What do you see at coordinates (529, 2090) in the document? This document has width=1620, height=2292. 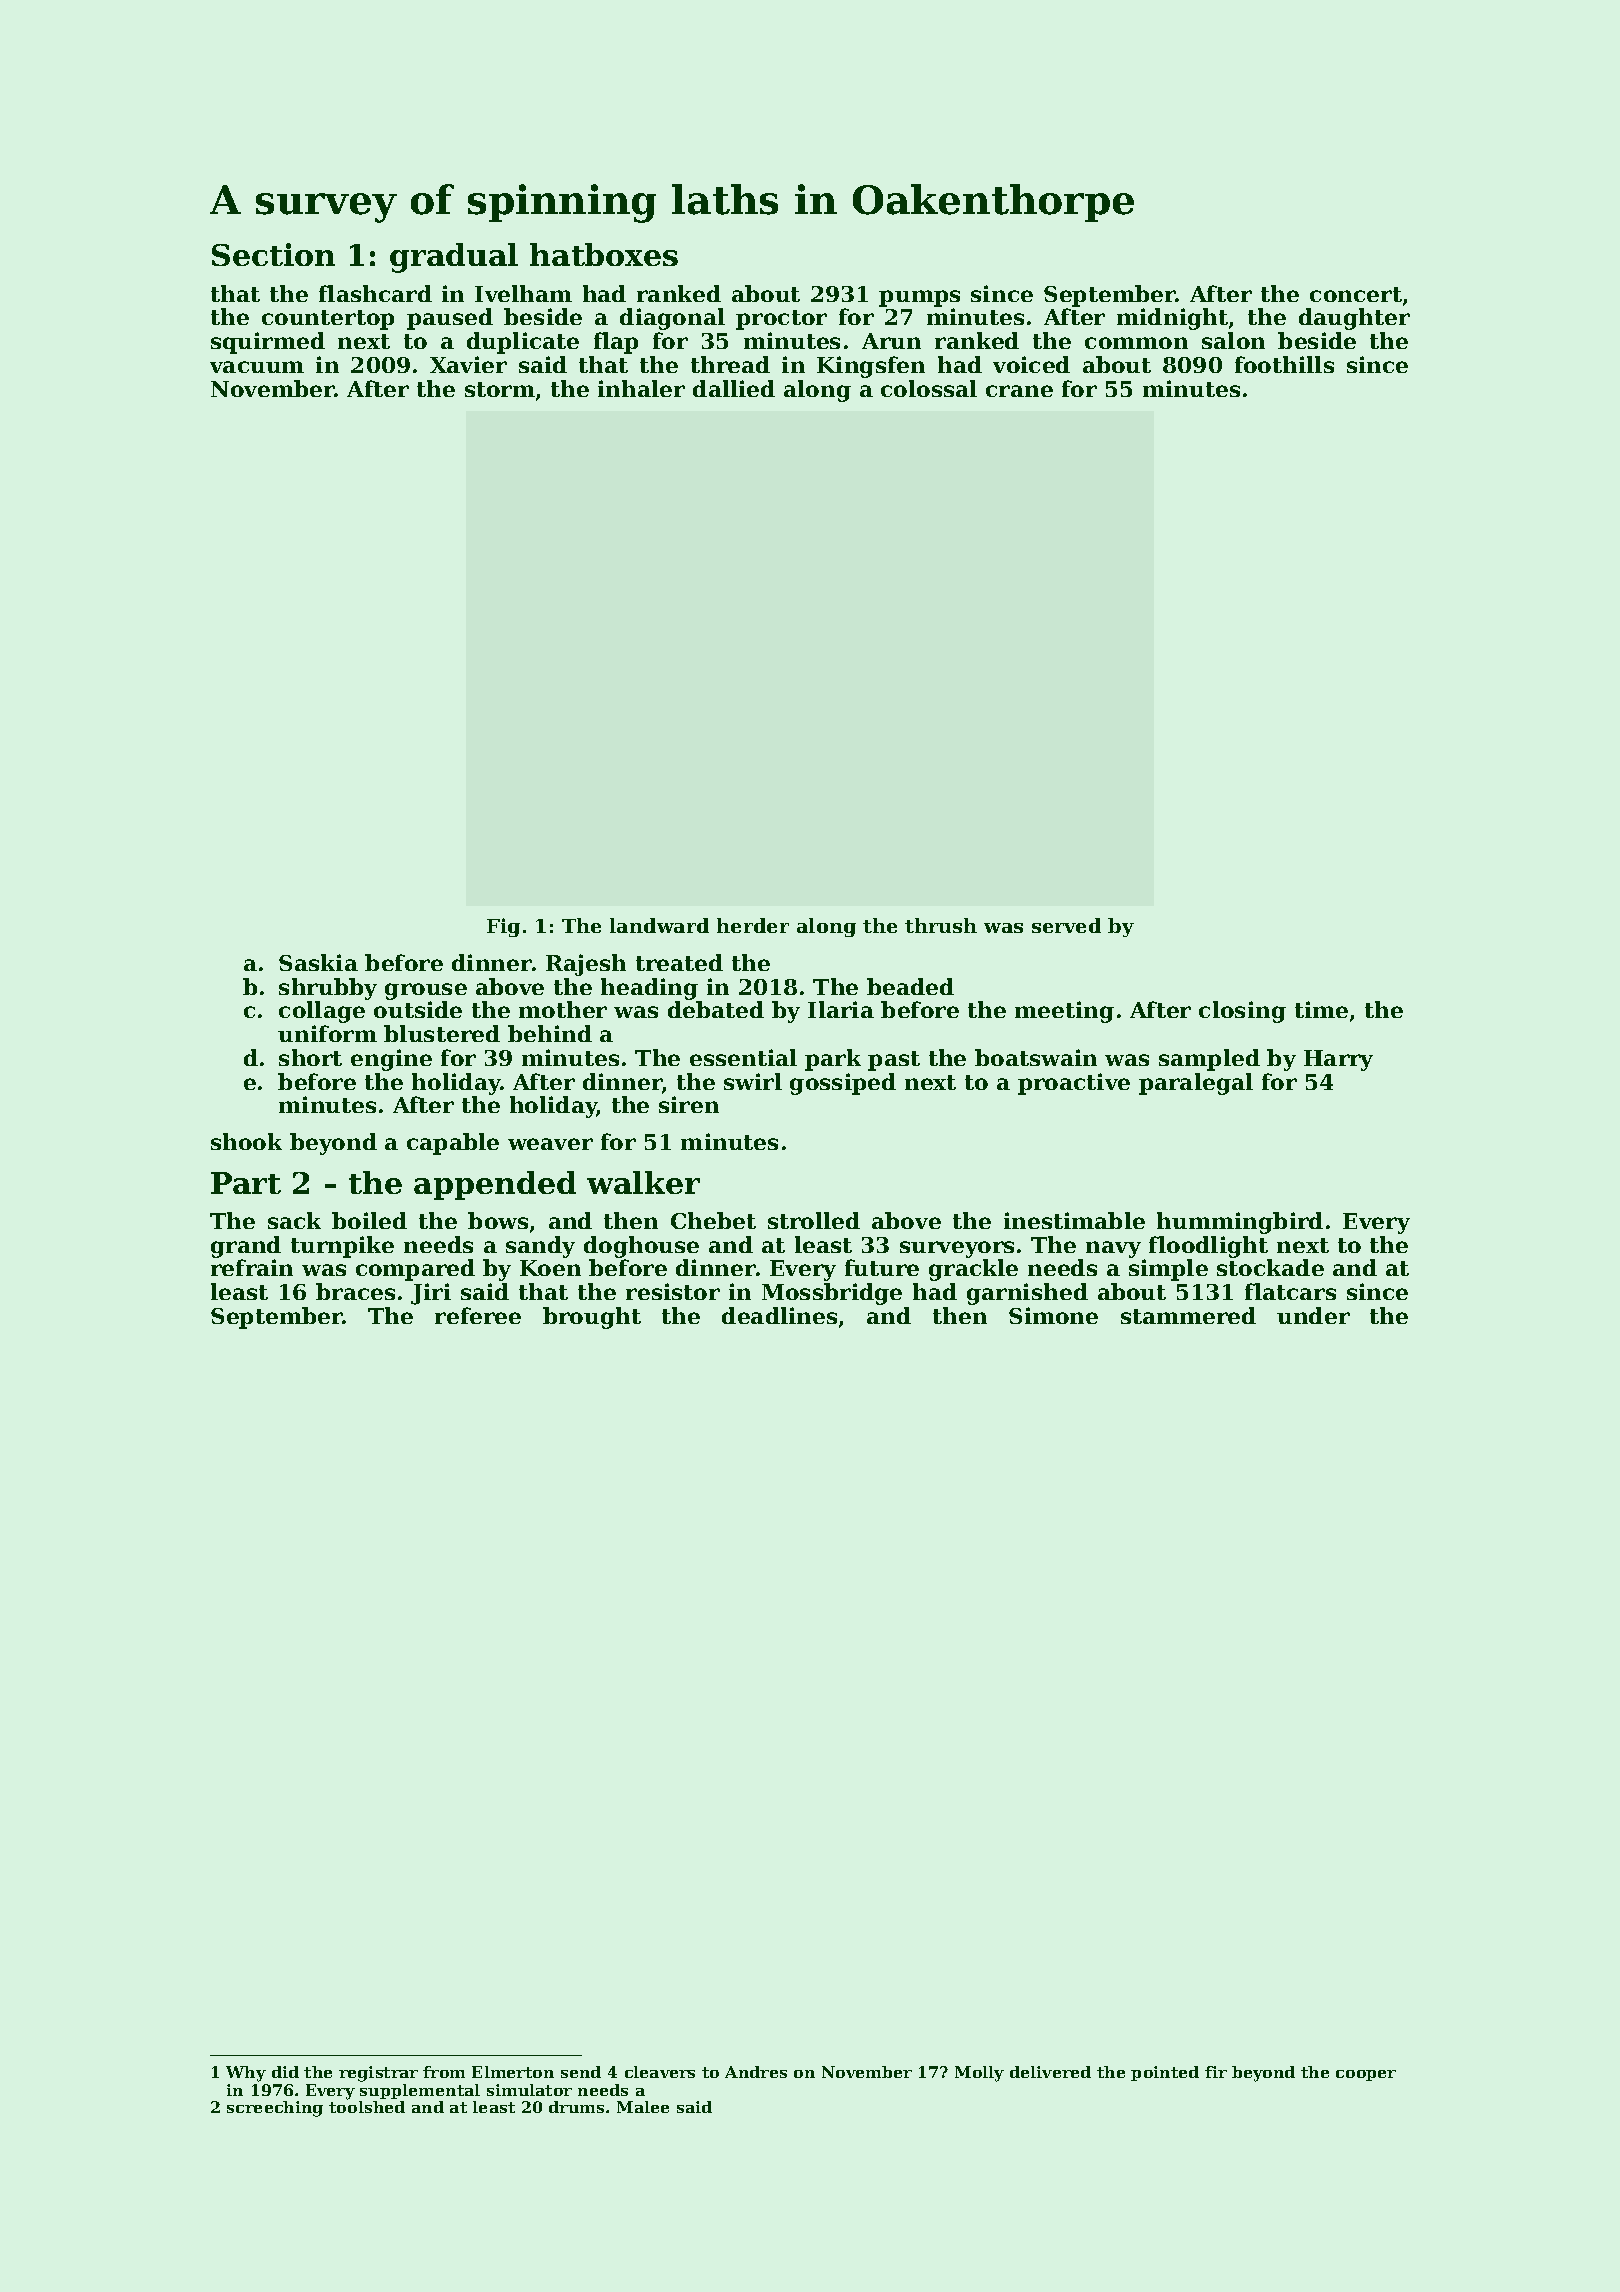 I see `simulator` at bounding box center [529, 2090].
